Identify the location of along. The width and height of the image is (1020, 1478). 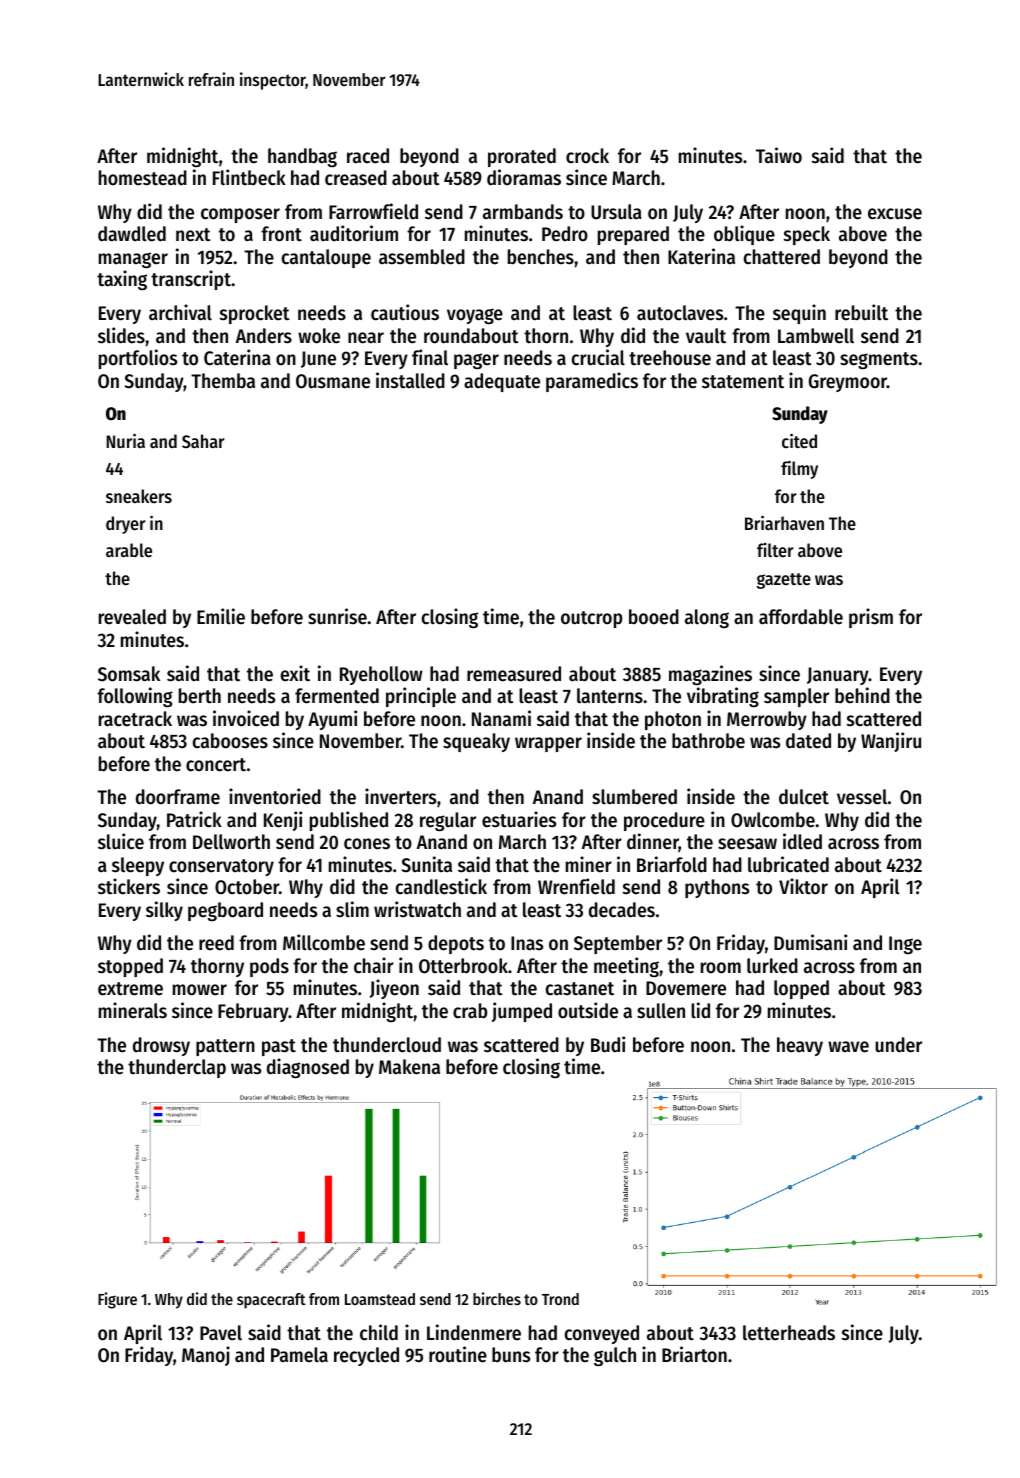
(707, 618).
